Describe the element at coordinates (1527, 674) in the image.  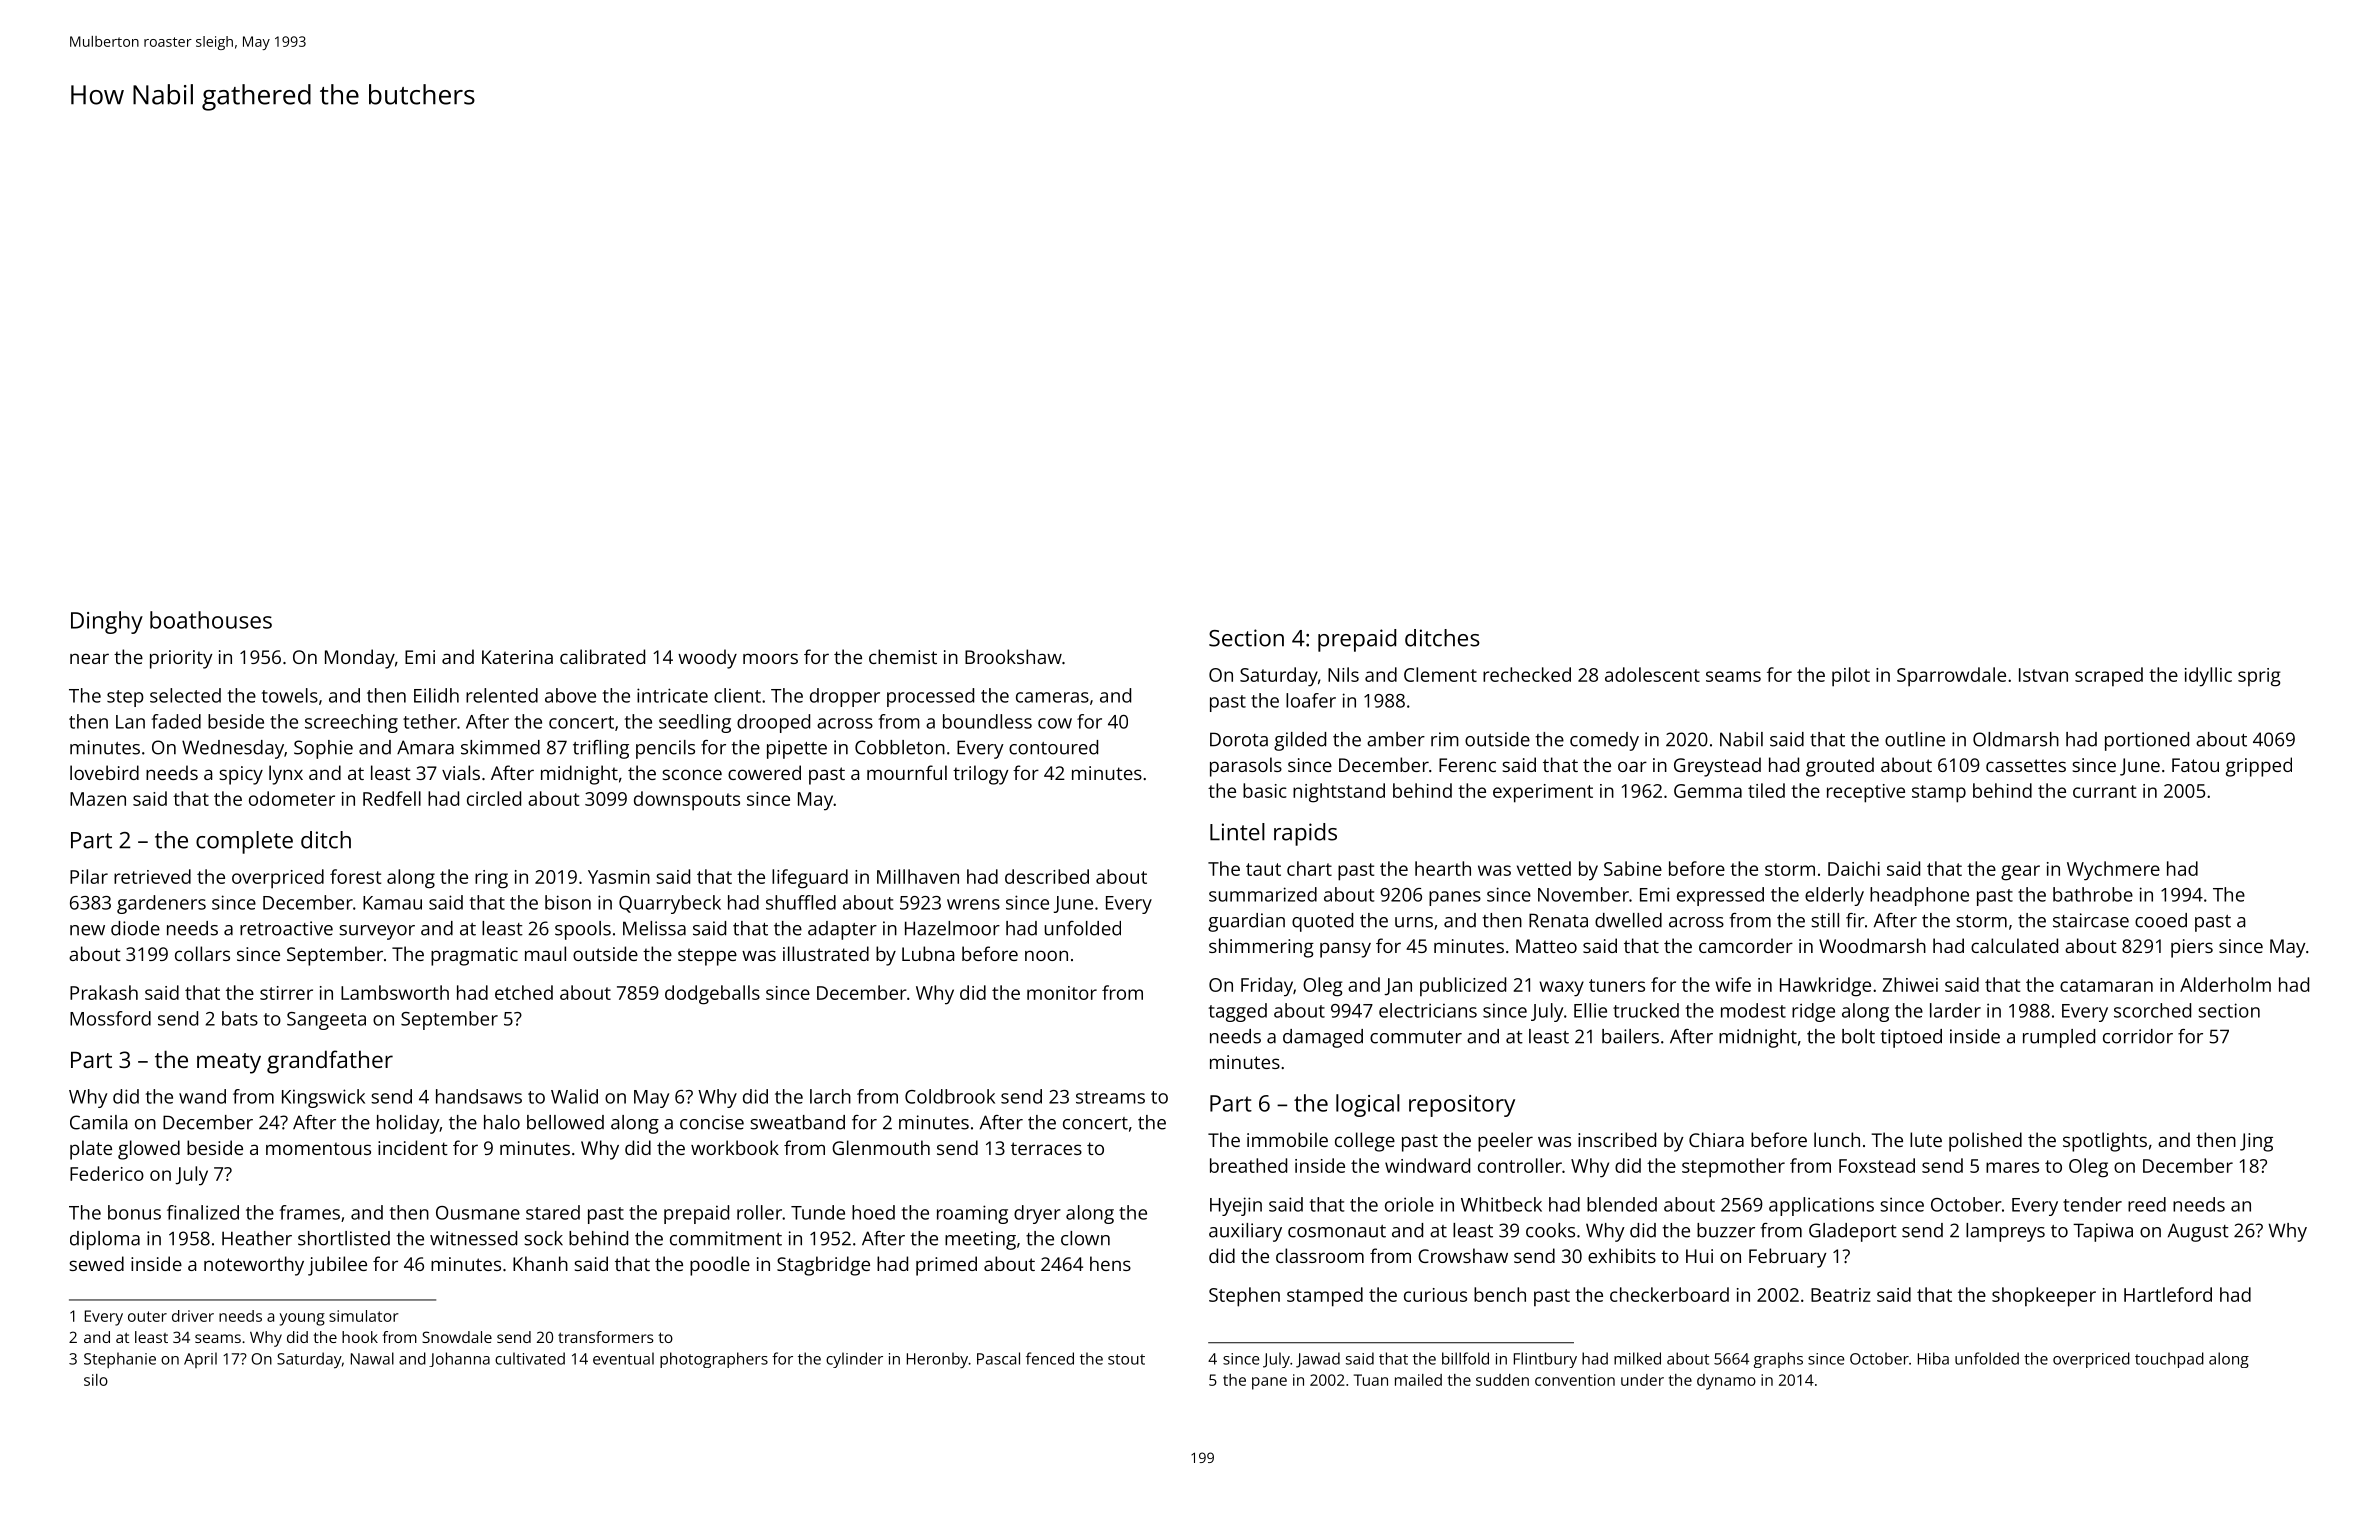
I see `rechecked` at that location.
